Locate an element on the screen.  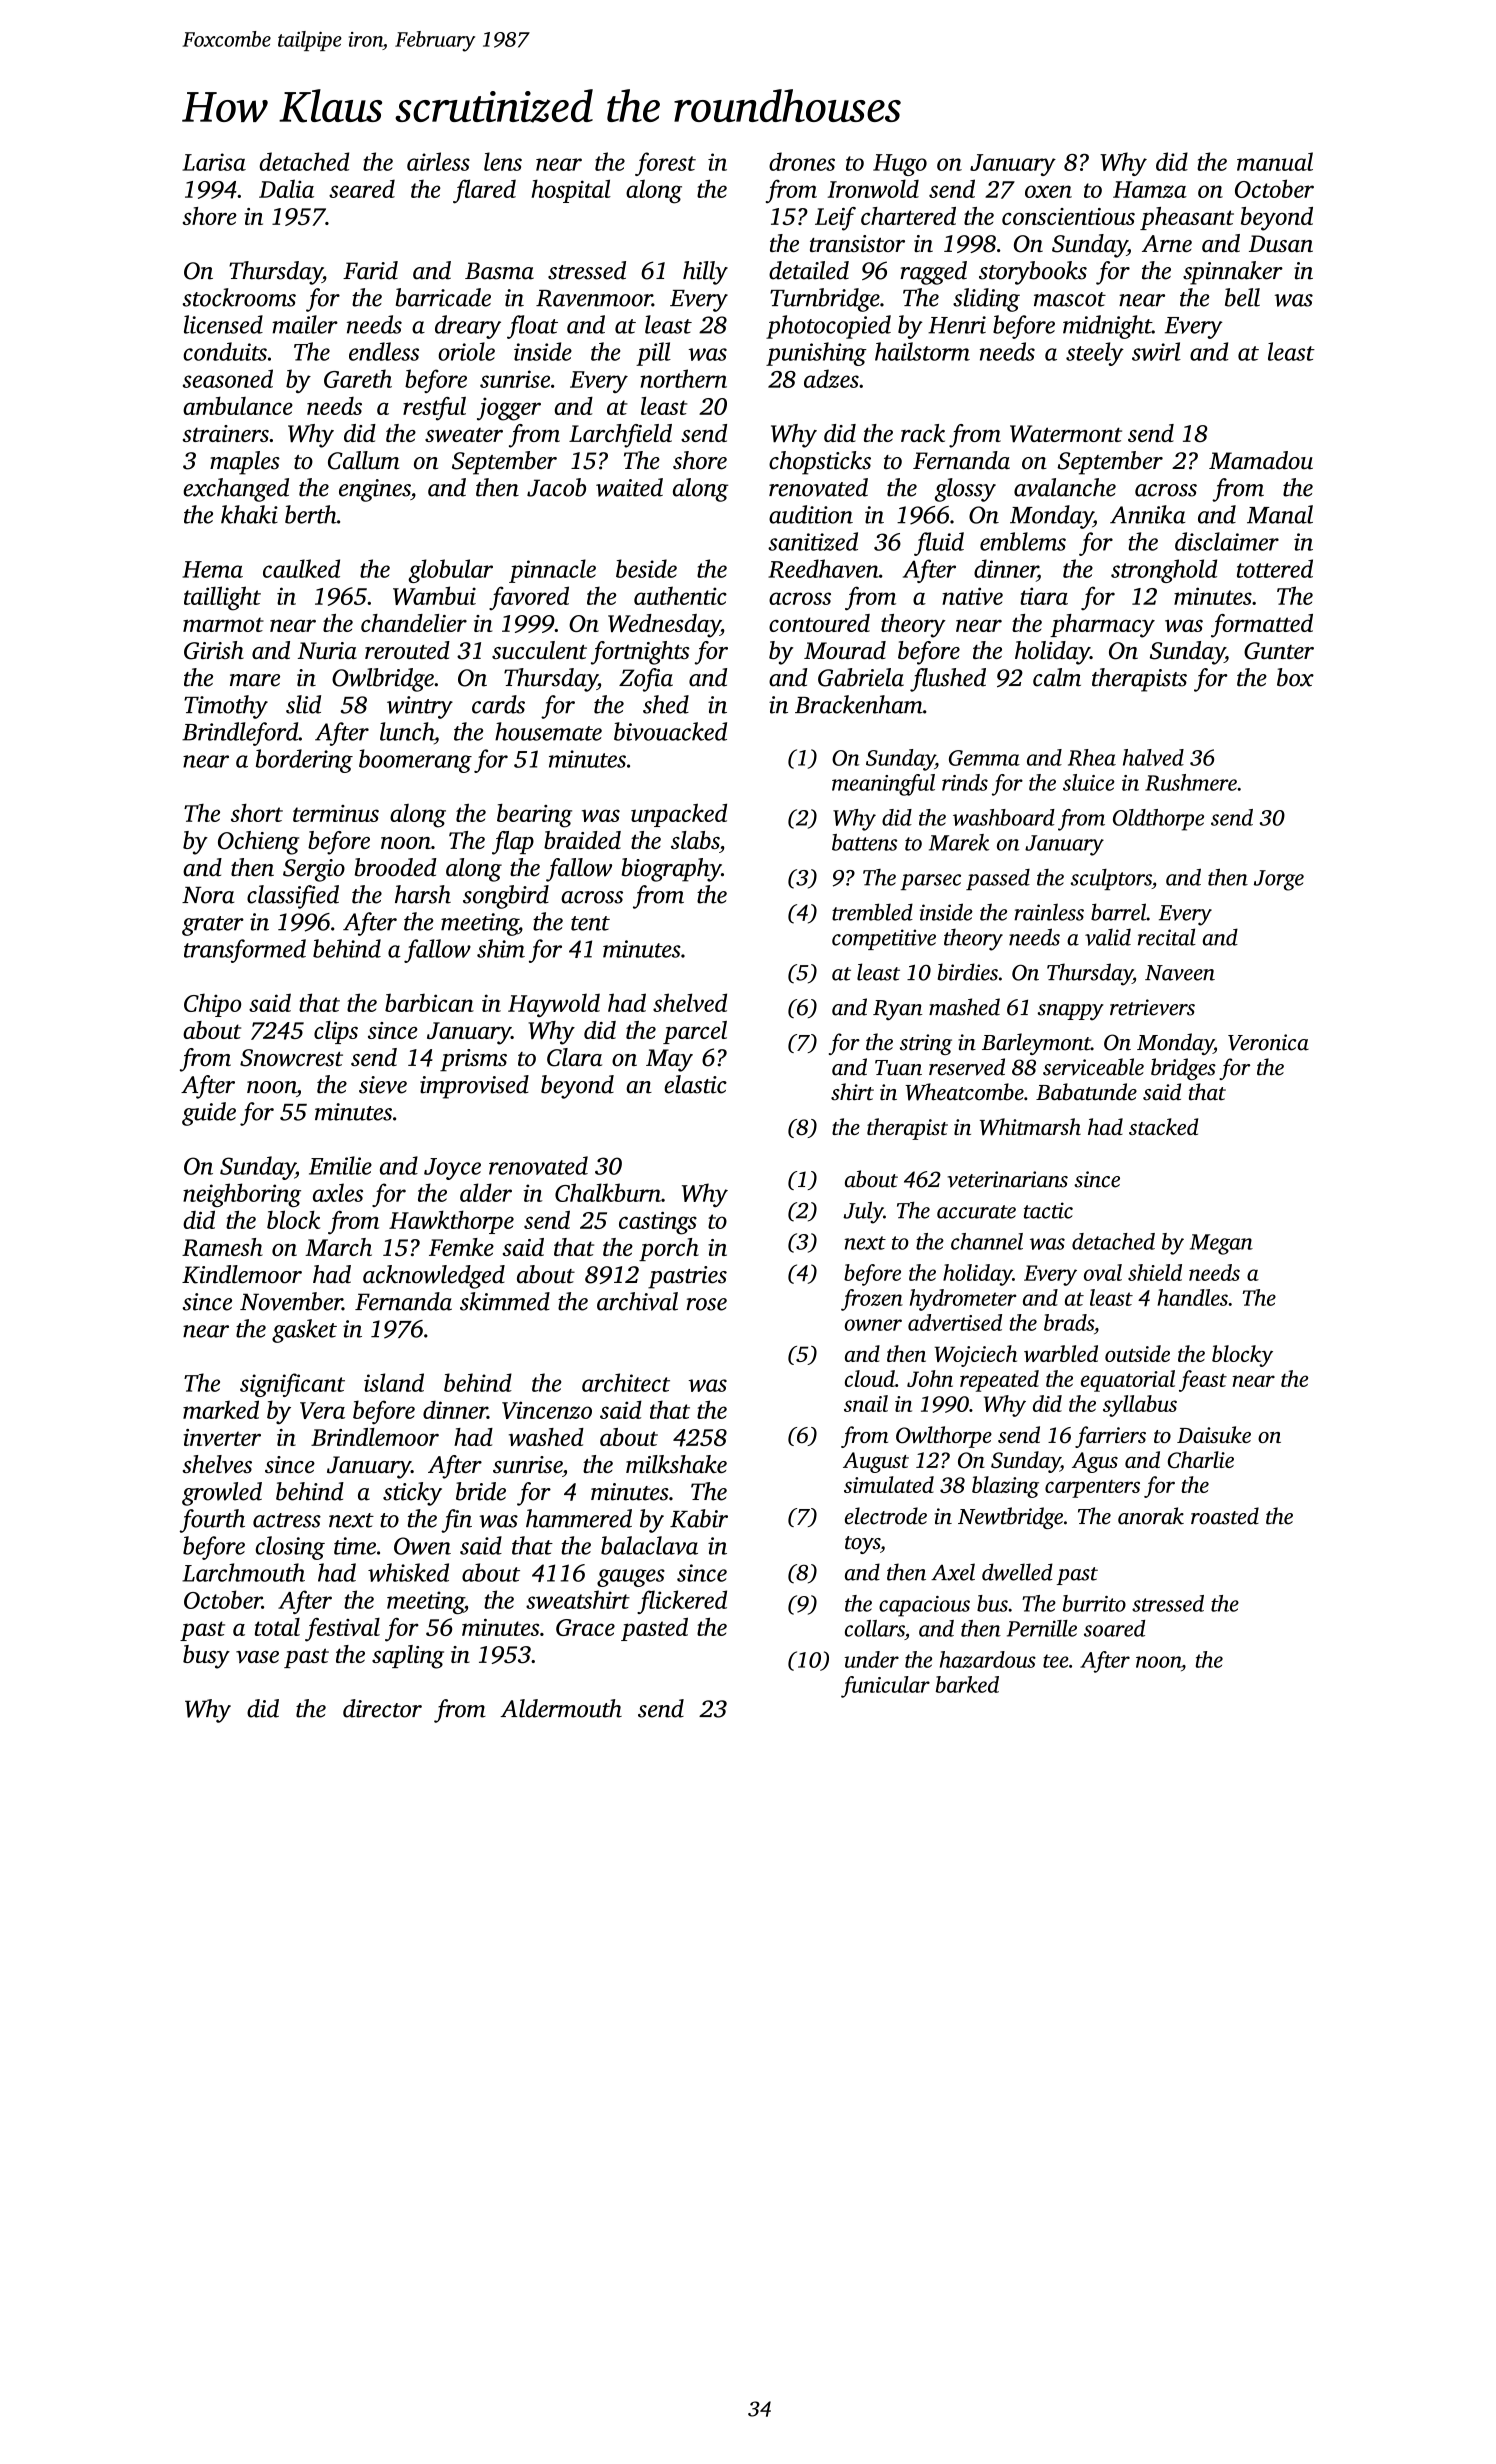
manual is located at coordinates (1275, 161).
